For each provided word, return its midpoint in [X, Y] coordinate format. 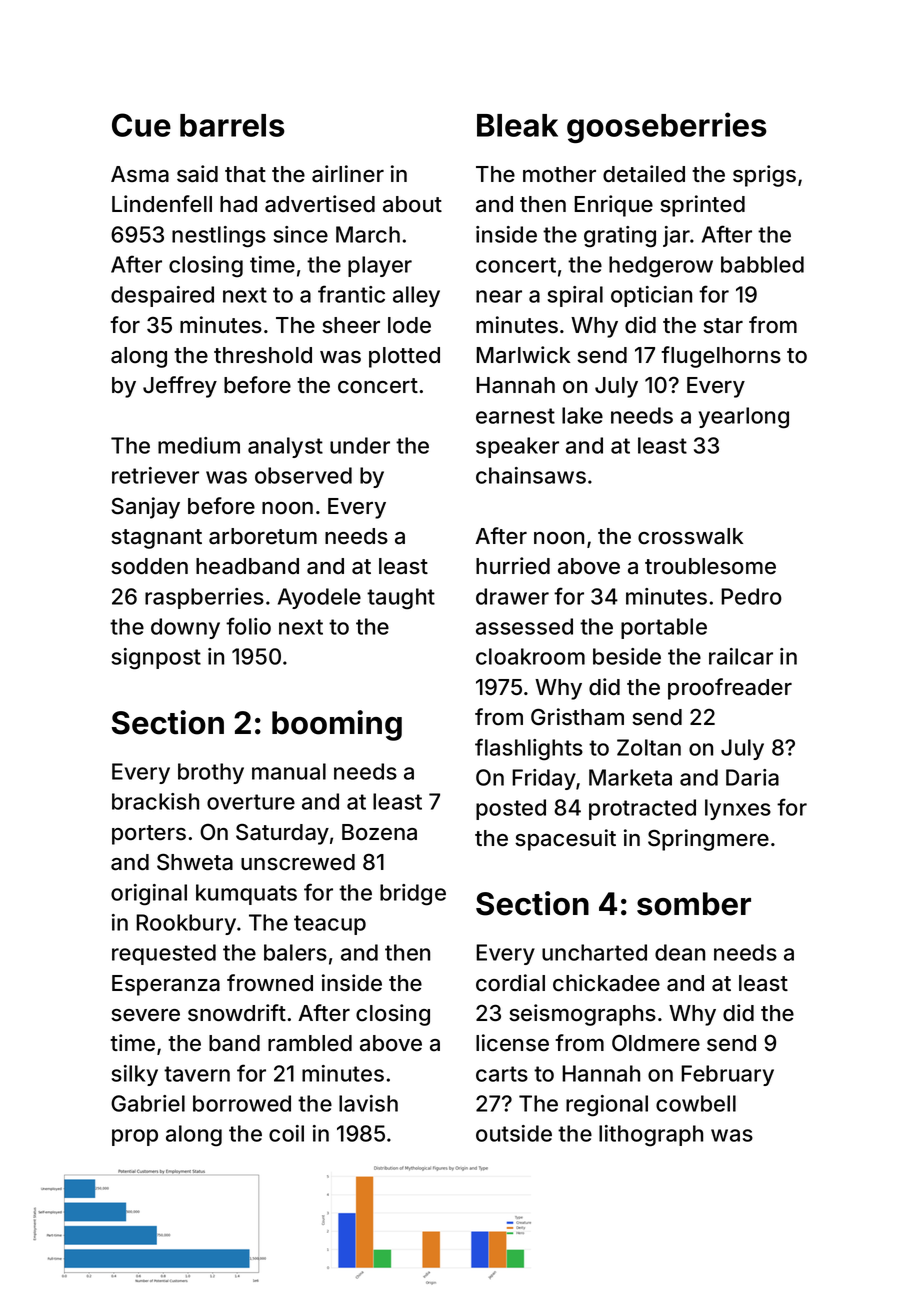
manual [289, 771]
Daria [752, 777]
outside [514, 1133]
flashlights [529, 749]
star [723, 326]
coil [286, 1133]
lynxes [738, 809]
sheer [351, 325]
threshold [263, 355]
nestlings [219, 237]
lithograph [651, 1136]
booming [337, 725]
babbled [762, 264]
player [380, 266]
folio [248, 626]
